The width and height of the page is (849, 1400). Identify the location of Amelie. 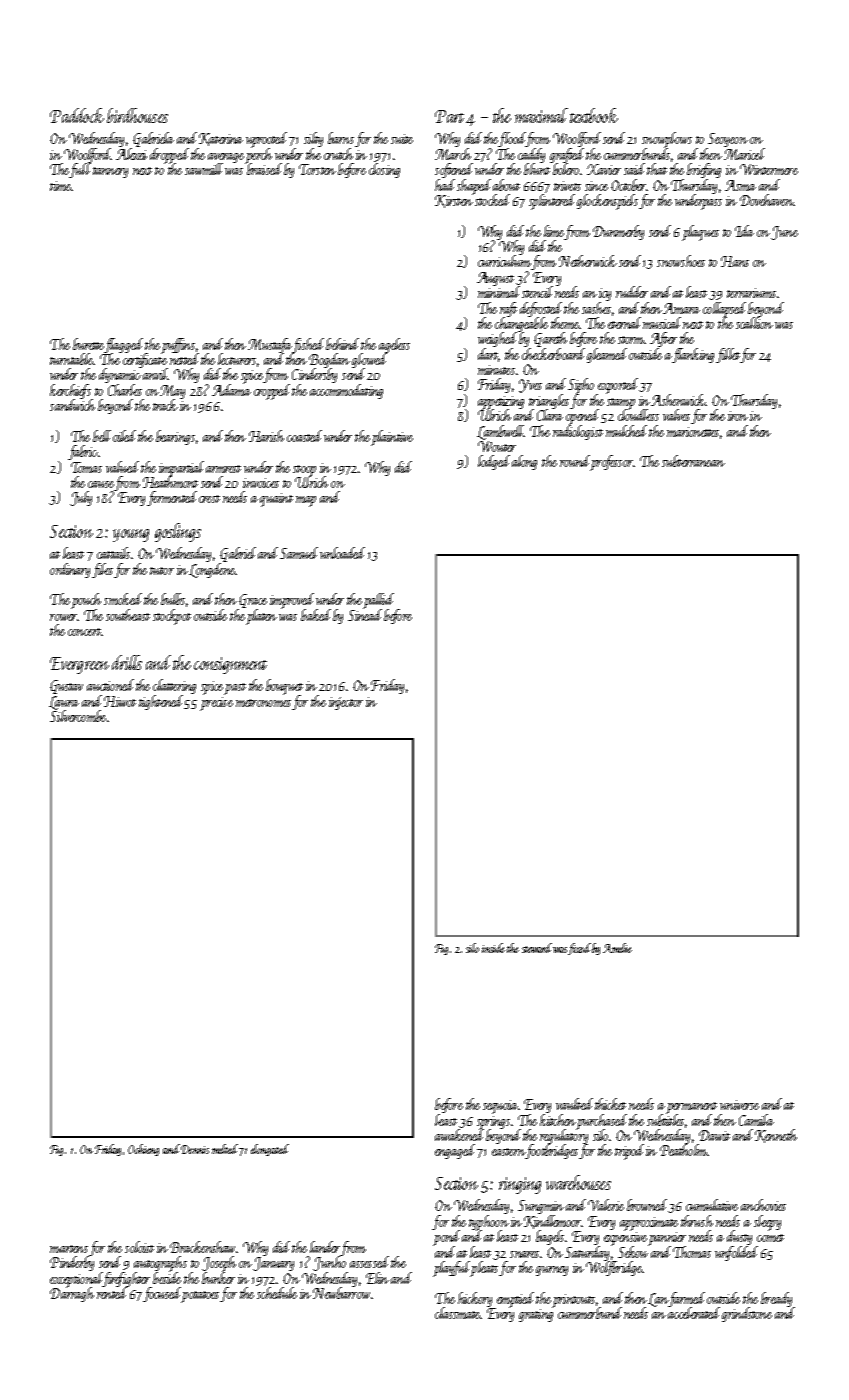
(617, 948).
